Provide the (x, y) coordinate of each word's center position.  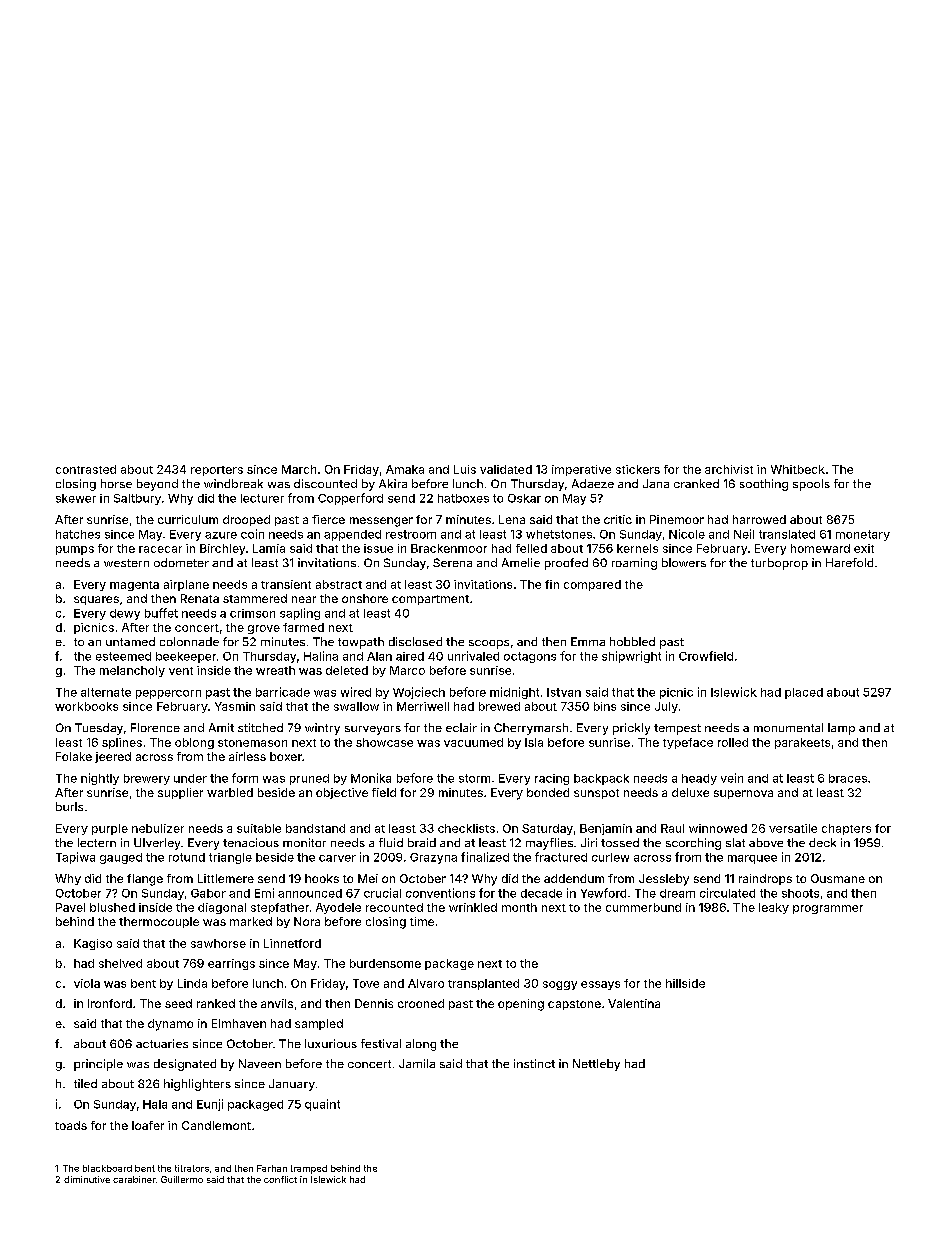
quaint (322, 1105)
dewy (125, 614)
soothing (764, 485)
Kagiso (93, 944)
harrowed (759, 519)
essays (600, 985)
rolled (733, 742)
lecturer (262, 498)
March (299, 469)
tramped (309, 1169)
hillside (685, 983)
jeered (113, 757)
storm (474, 778)
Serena (452, 562)
